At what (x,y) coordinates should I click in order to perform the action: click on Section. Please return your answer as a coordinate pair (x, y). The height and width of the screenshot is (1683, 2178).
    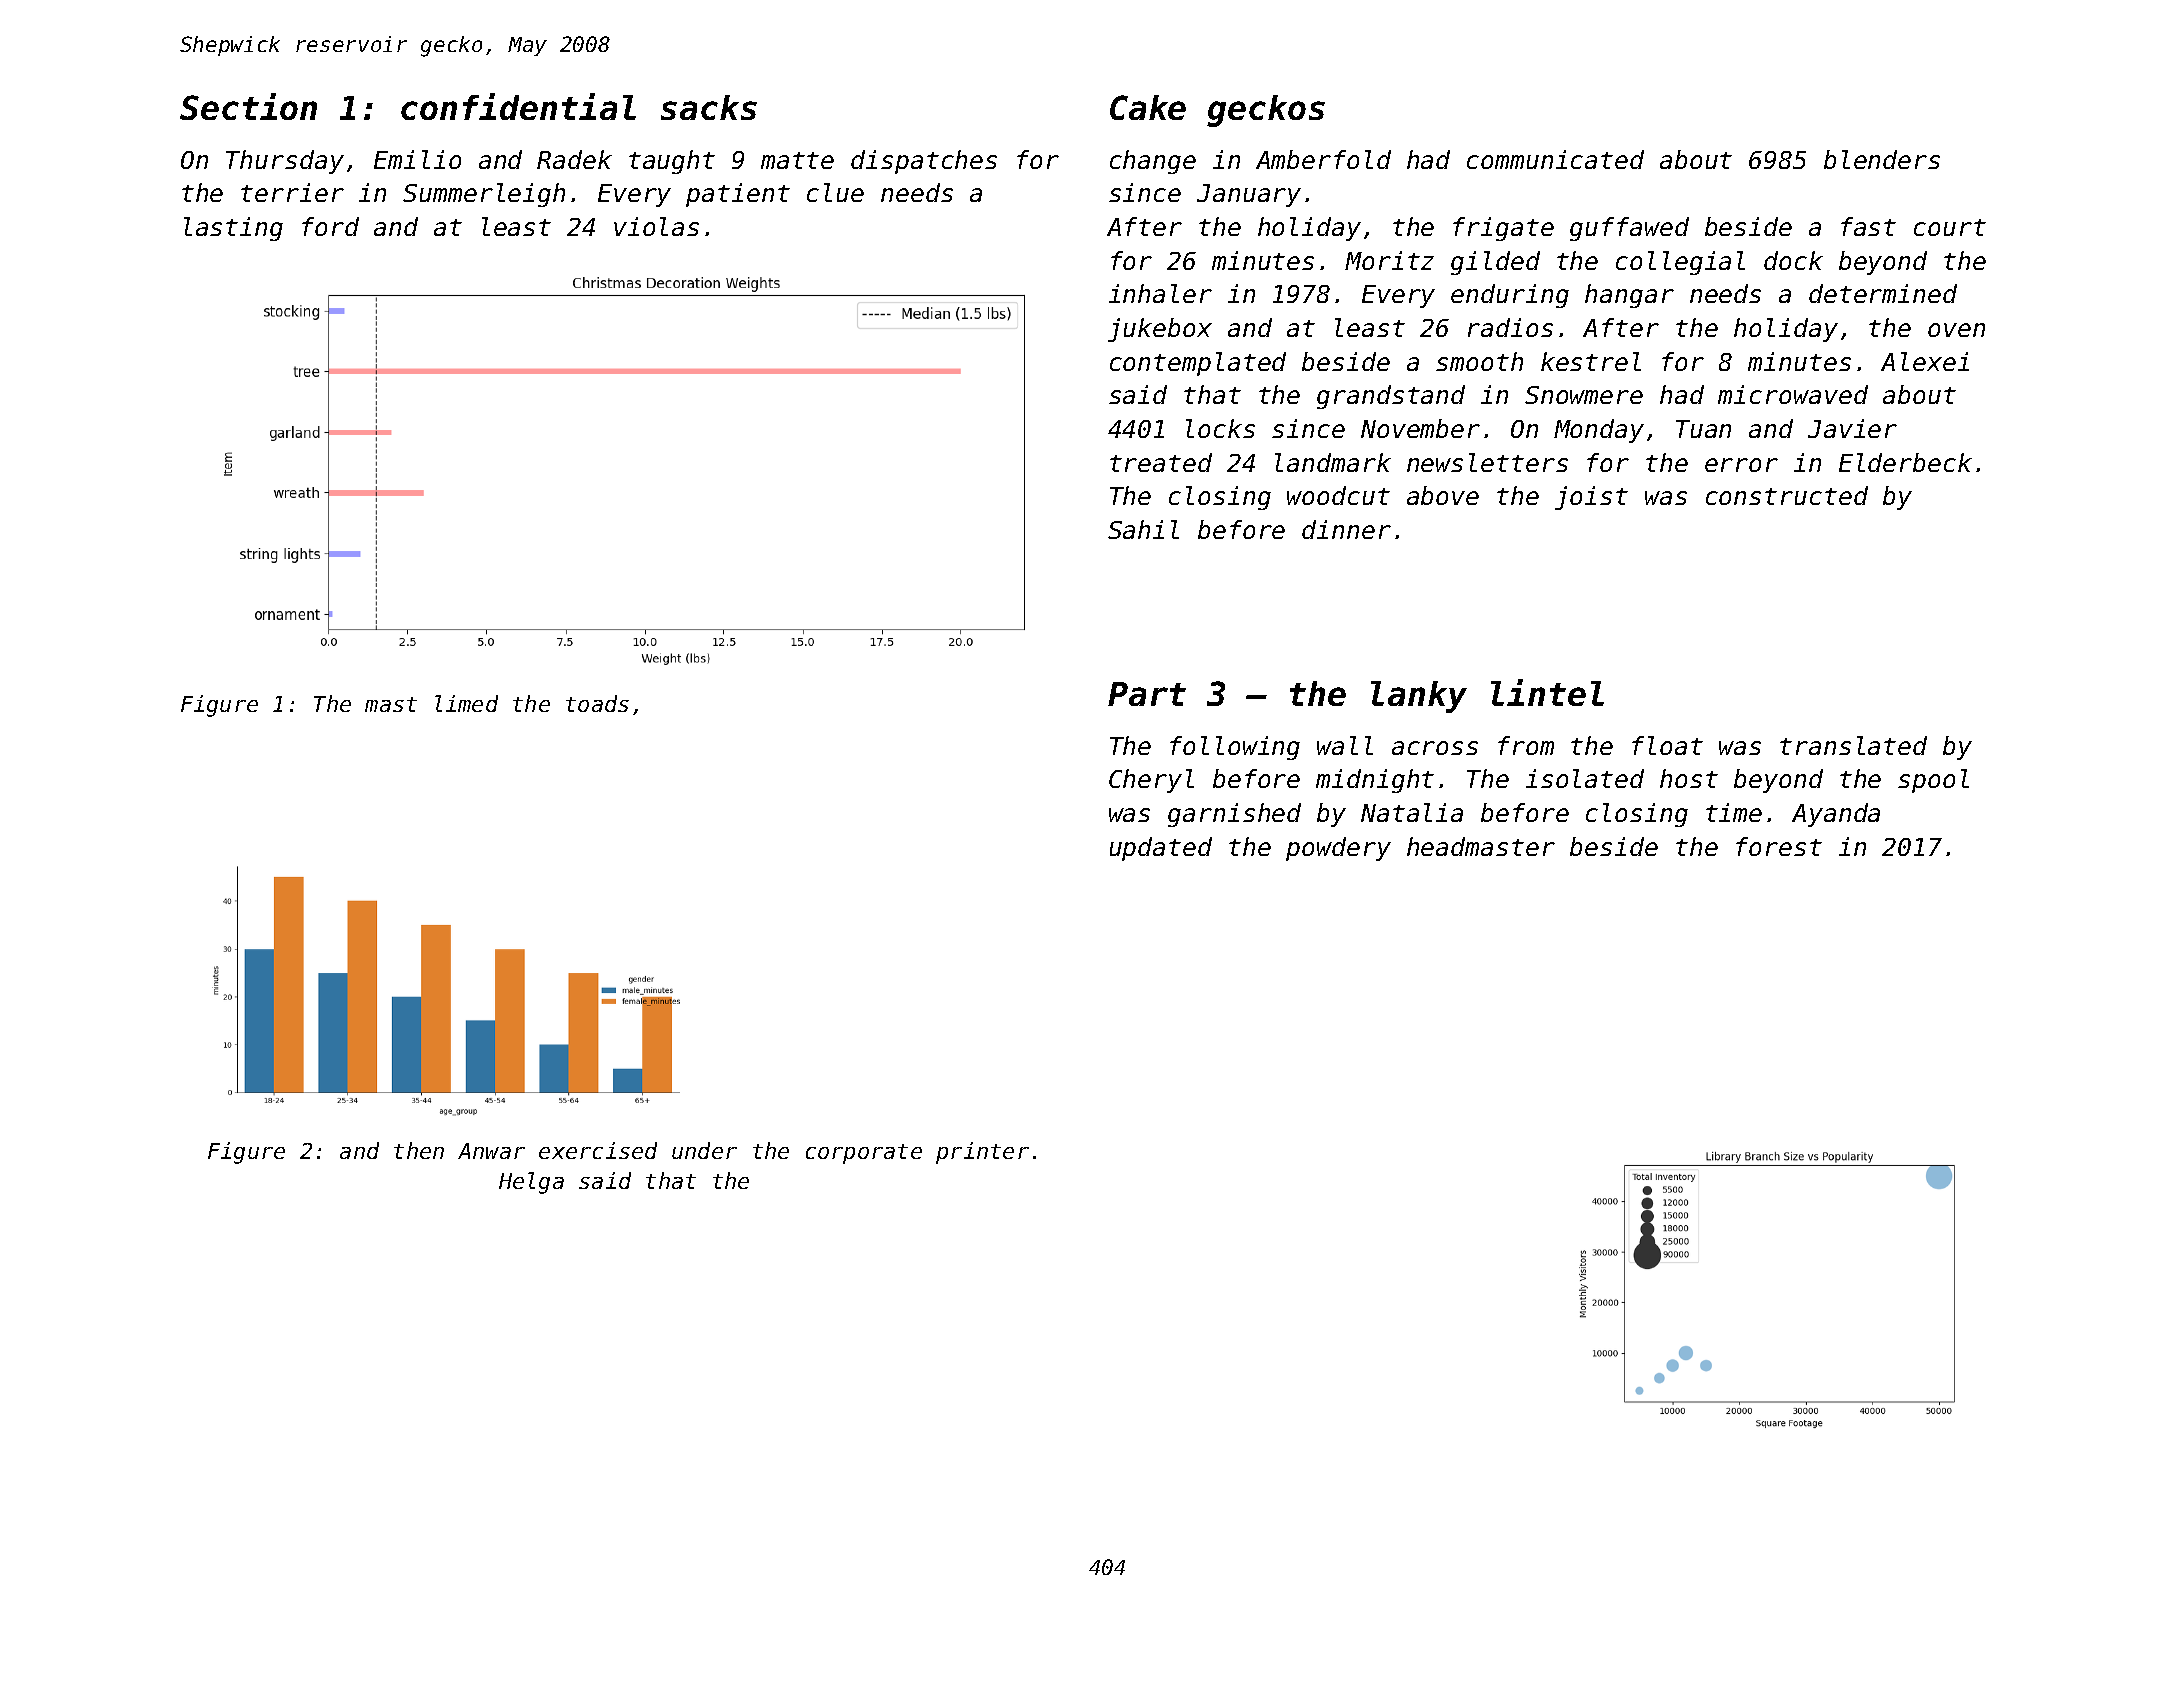
    Looking at the image, I should click on (248, 106).
